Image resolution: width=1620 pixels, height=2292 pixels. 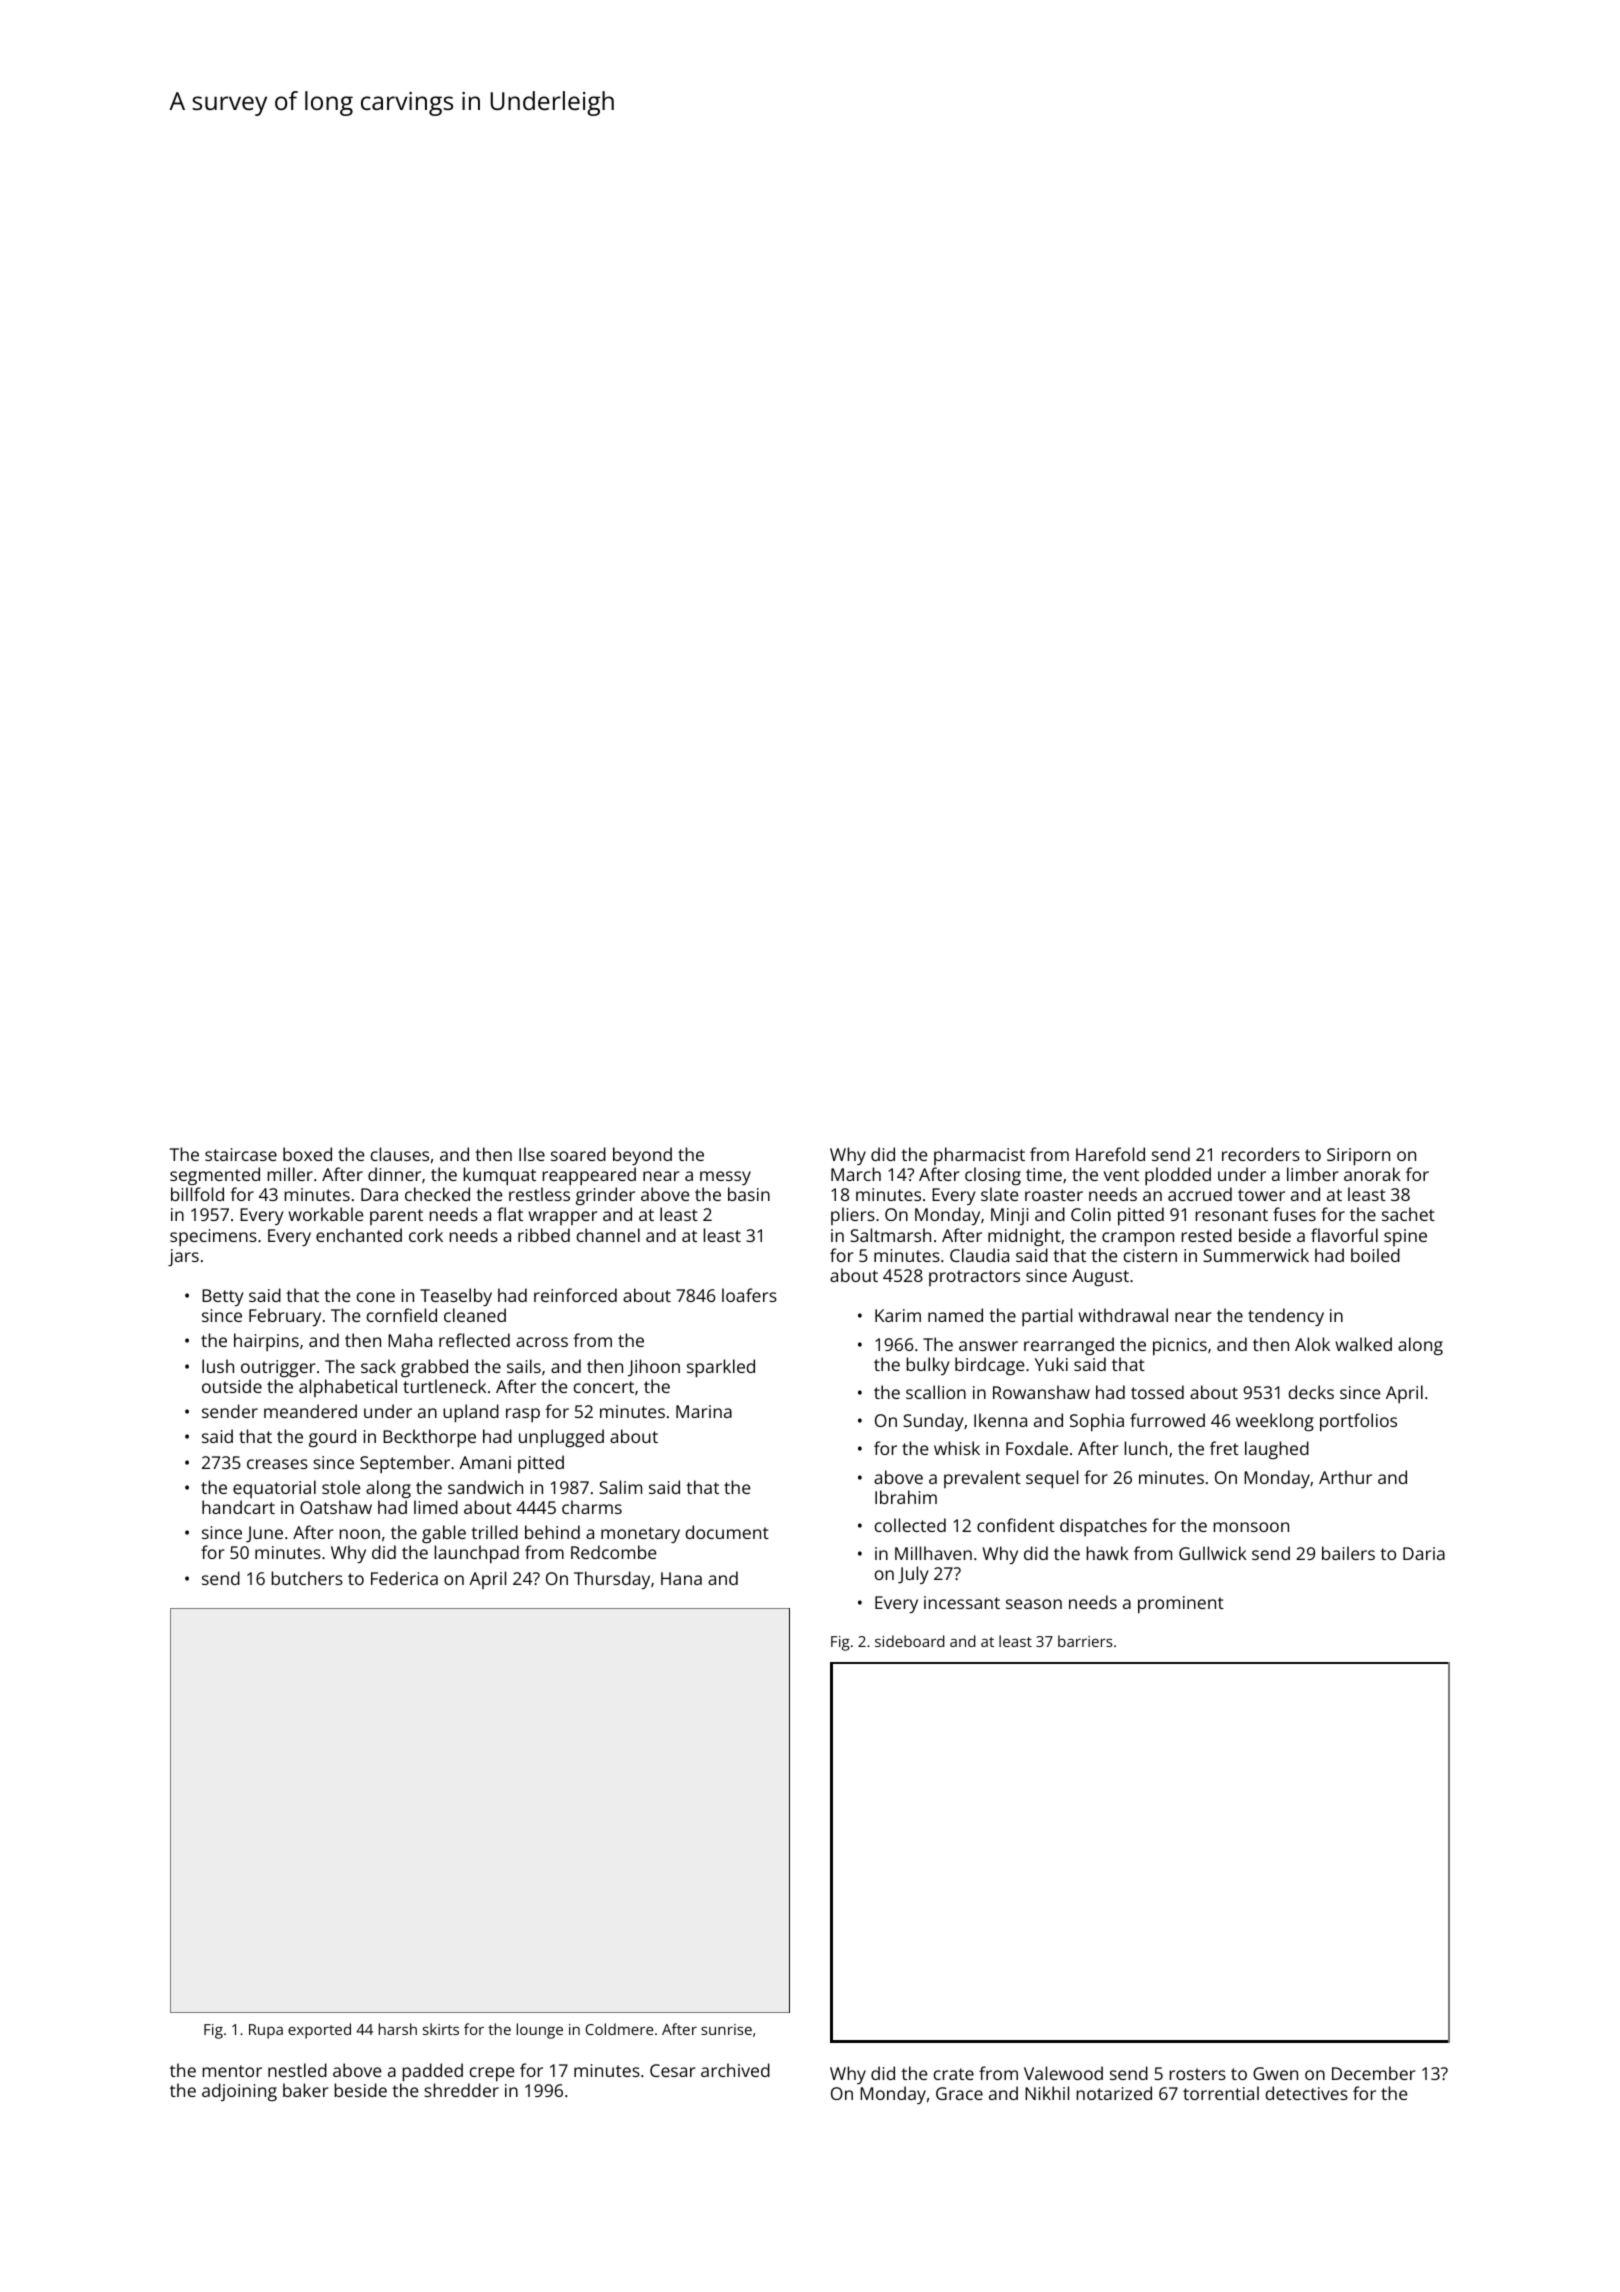 I want to click on Hana, so click(x=681, y=1578).
